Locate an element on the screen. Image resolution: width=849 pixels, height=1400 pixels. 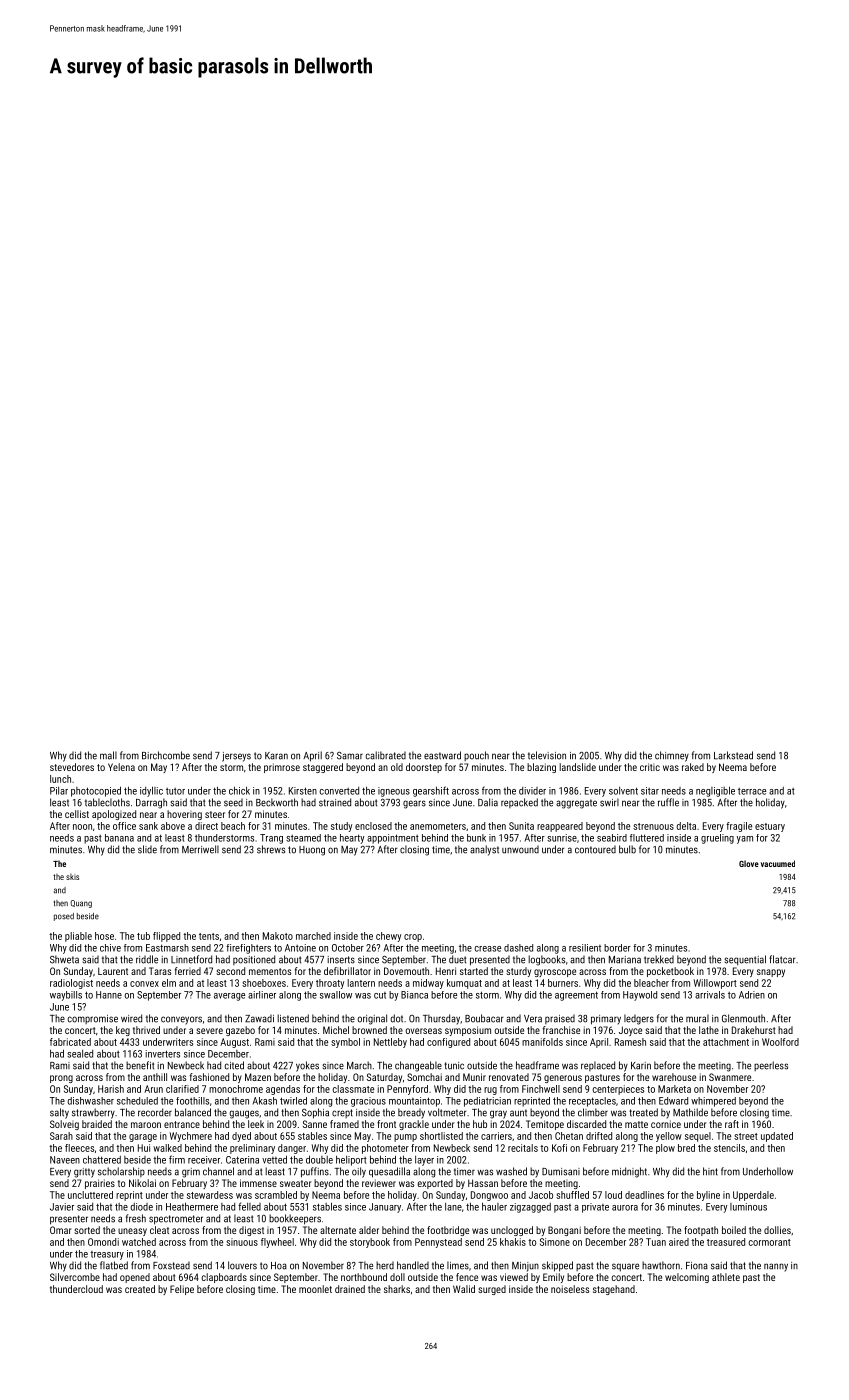
symposium is located at coordinates (468, 1031).
